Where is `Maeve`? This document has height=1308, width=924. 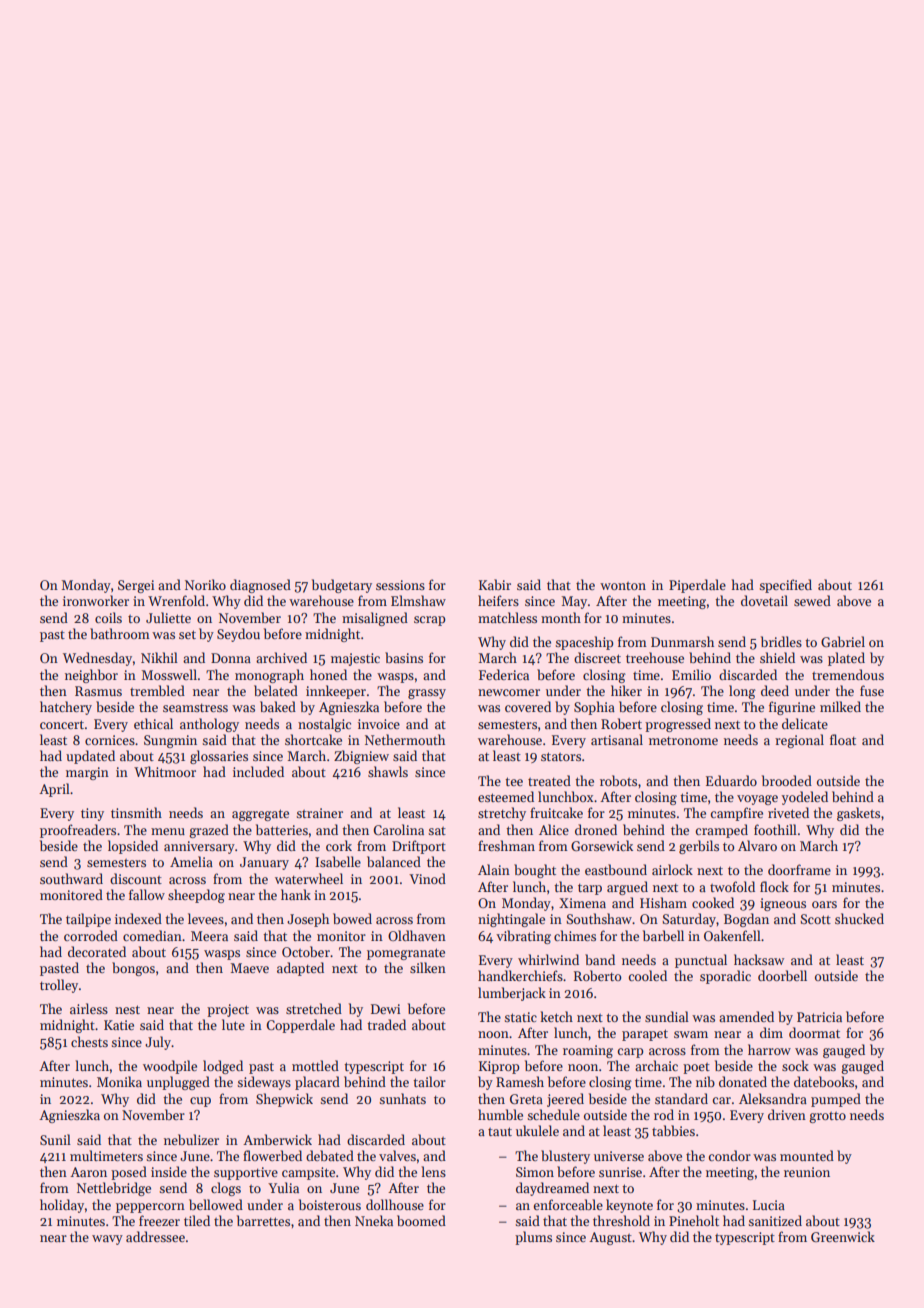 Maeve is located at coordinates (250, 968).
